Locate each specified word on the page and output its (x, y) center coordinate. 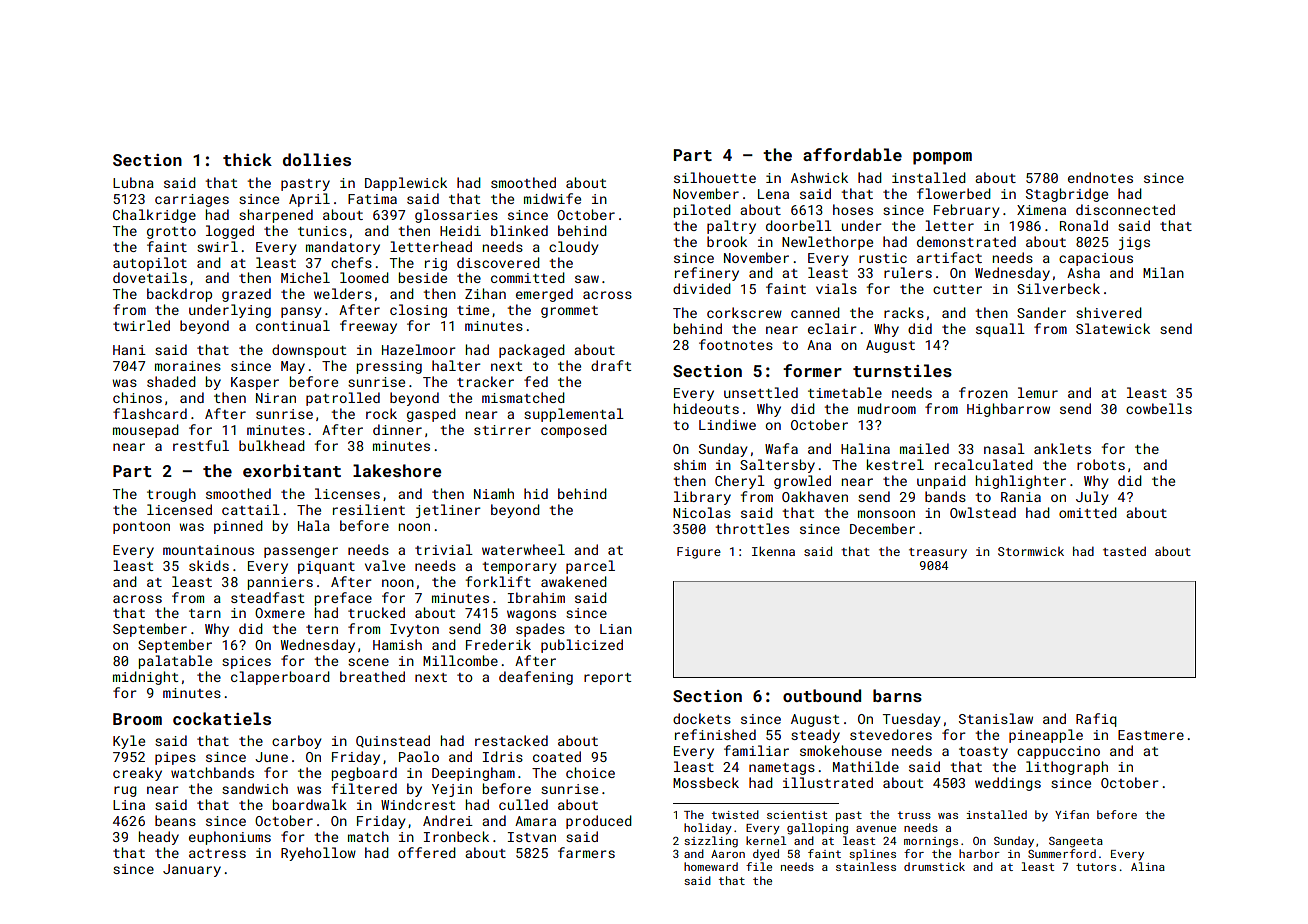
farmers (586, 852)
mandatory (343, 248)
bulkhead (272, 445)
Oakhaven (815, 496)
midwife (552, 198)
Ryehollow (318, 854)
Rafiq (1096, 720)
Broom (137, 719)
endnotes (1100, 177)
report (607, 679)
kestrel (895, 464)
